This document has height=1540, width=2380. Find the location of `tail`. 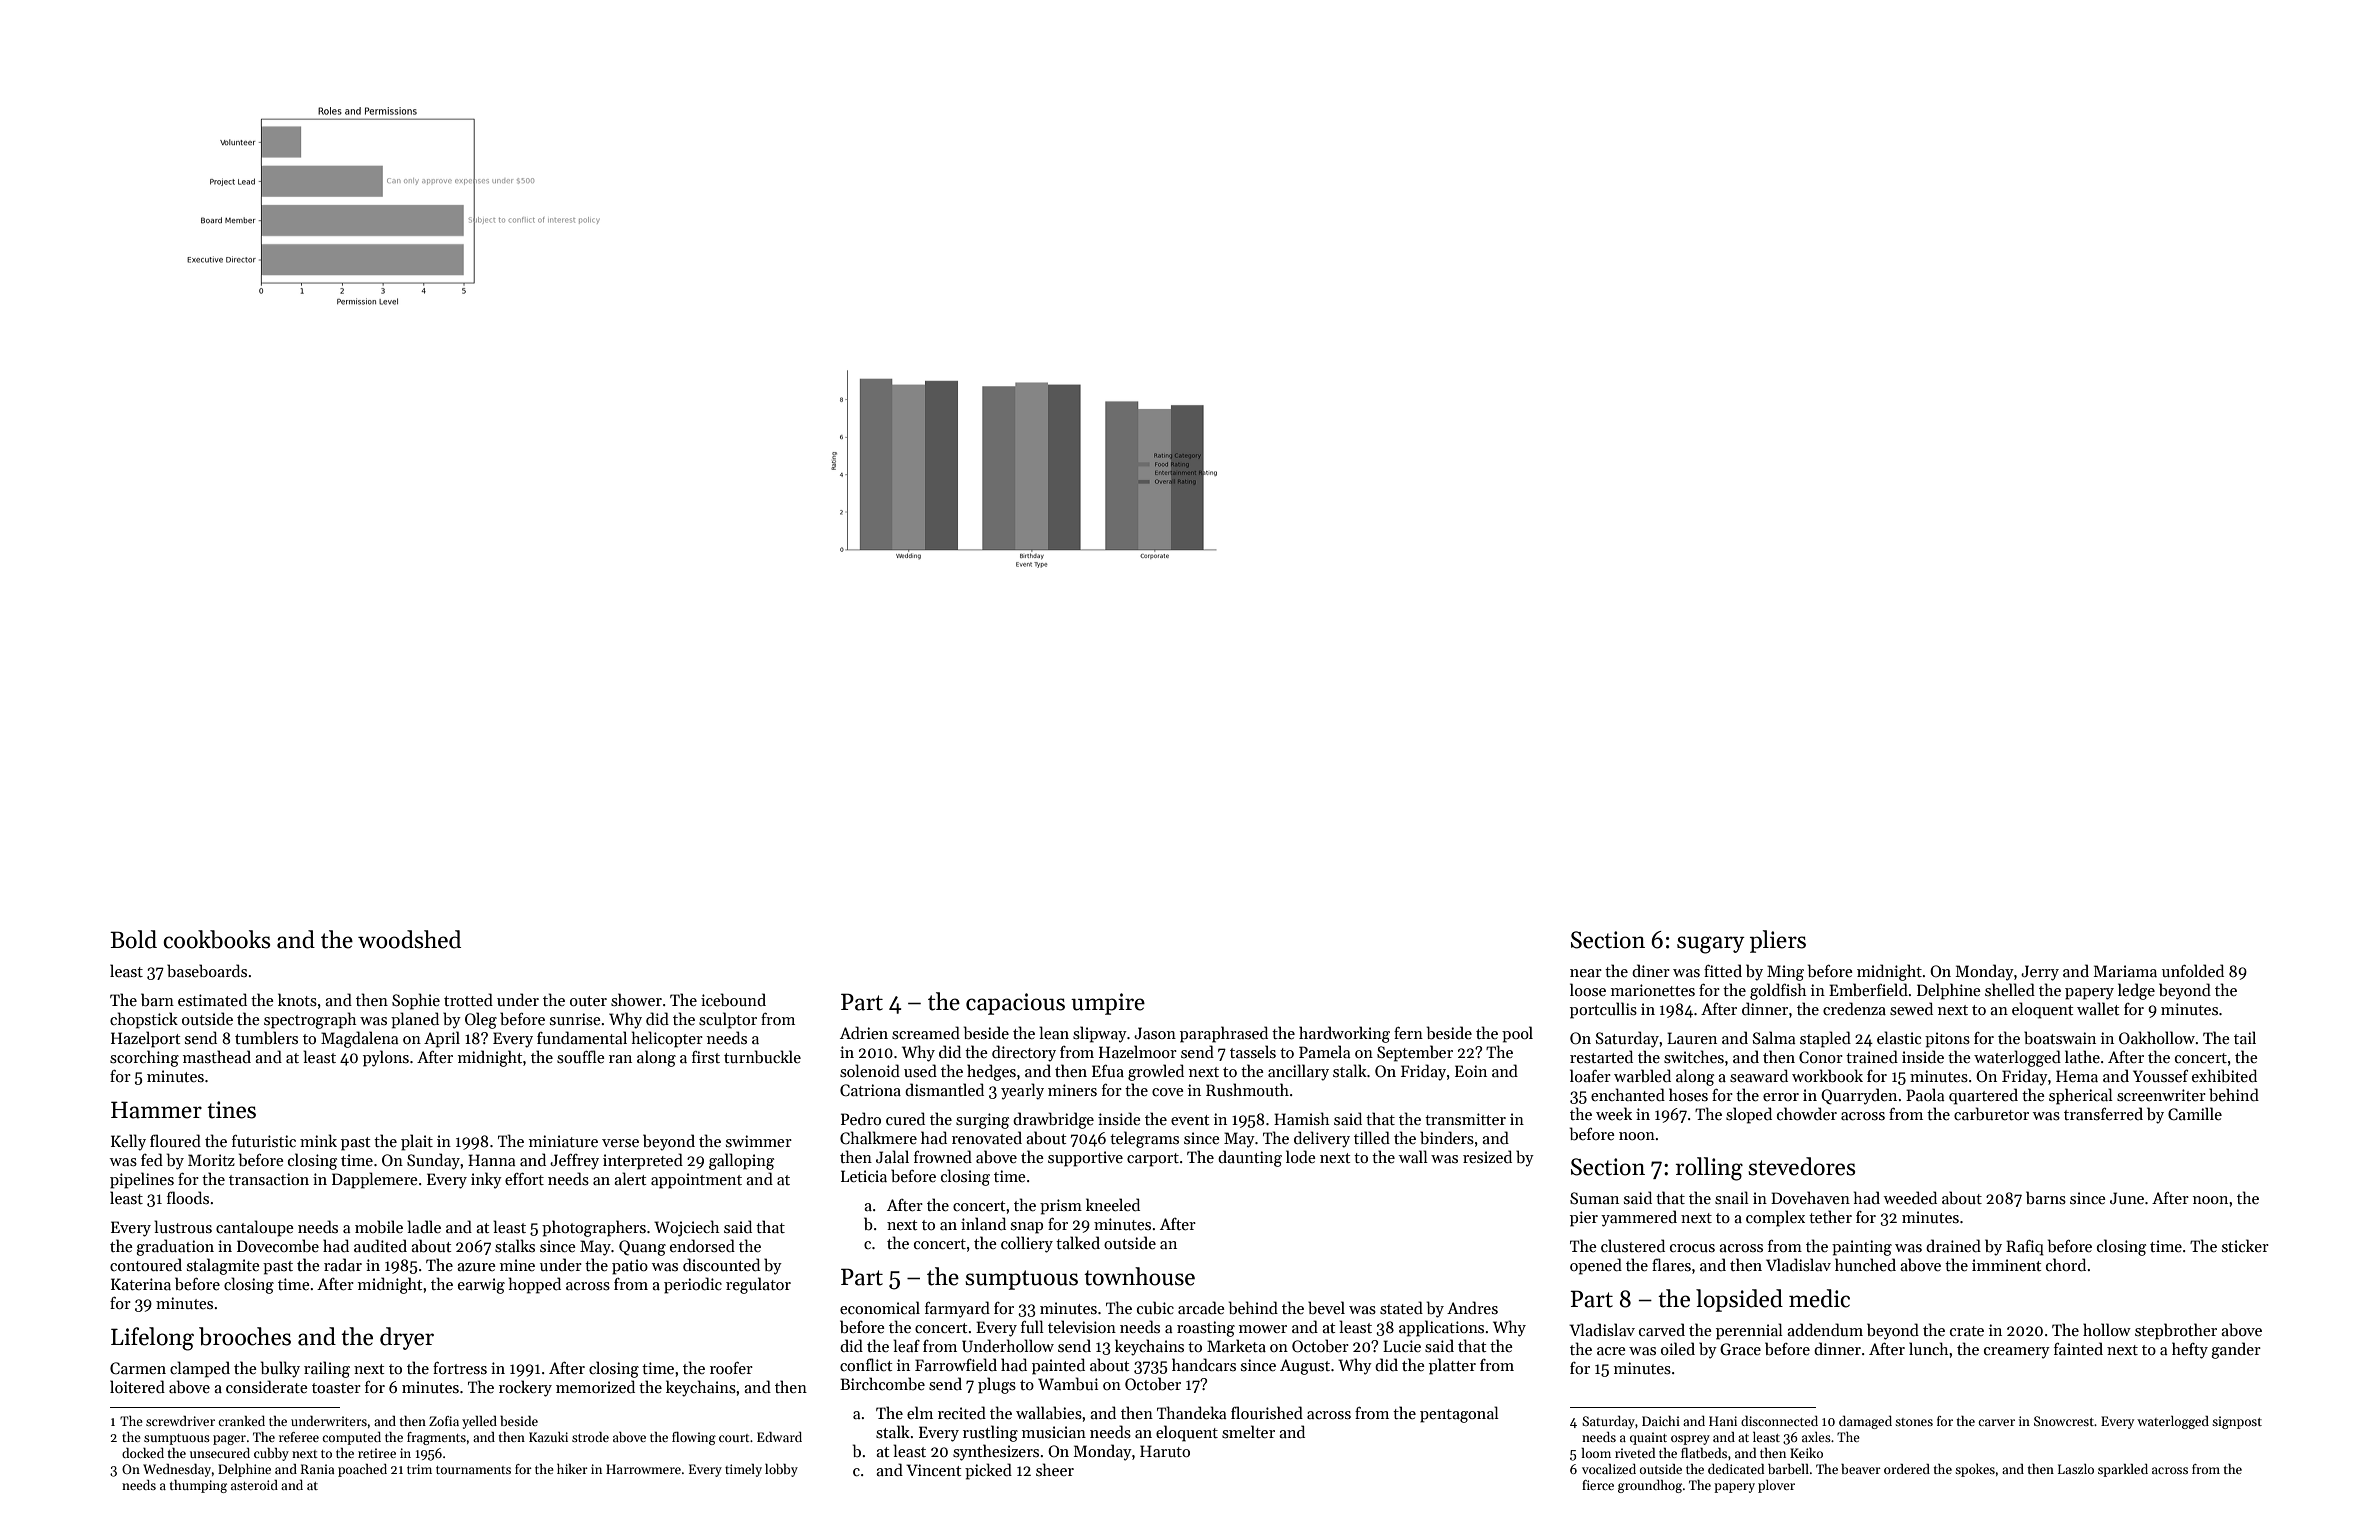

tail is located at coordinates (2245, 1037).
